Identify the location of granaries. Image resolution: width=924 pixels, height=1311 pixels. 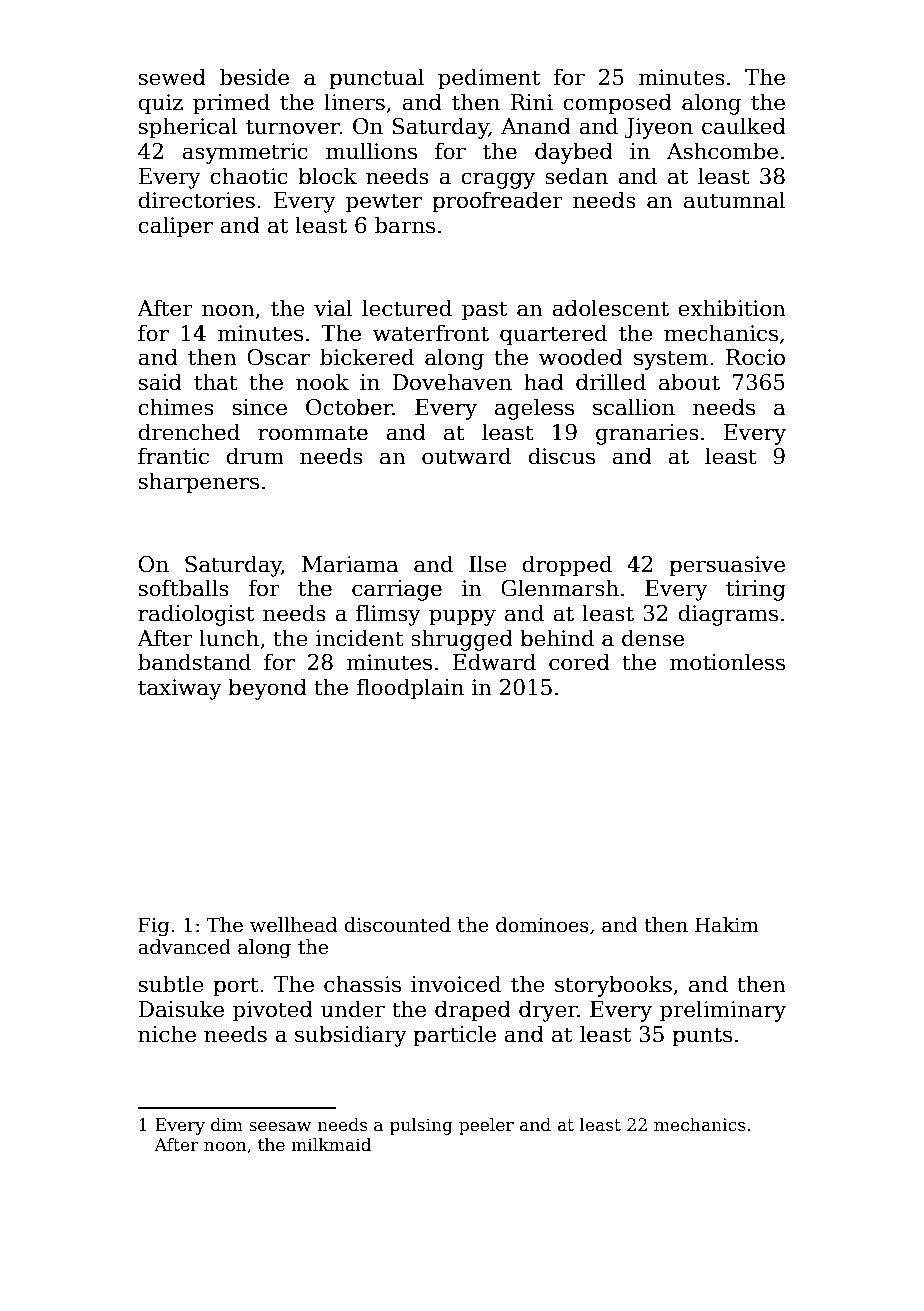
(647, 434).
